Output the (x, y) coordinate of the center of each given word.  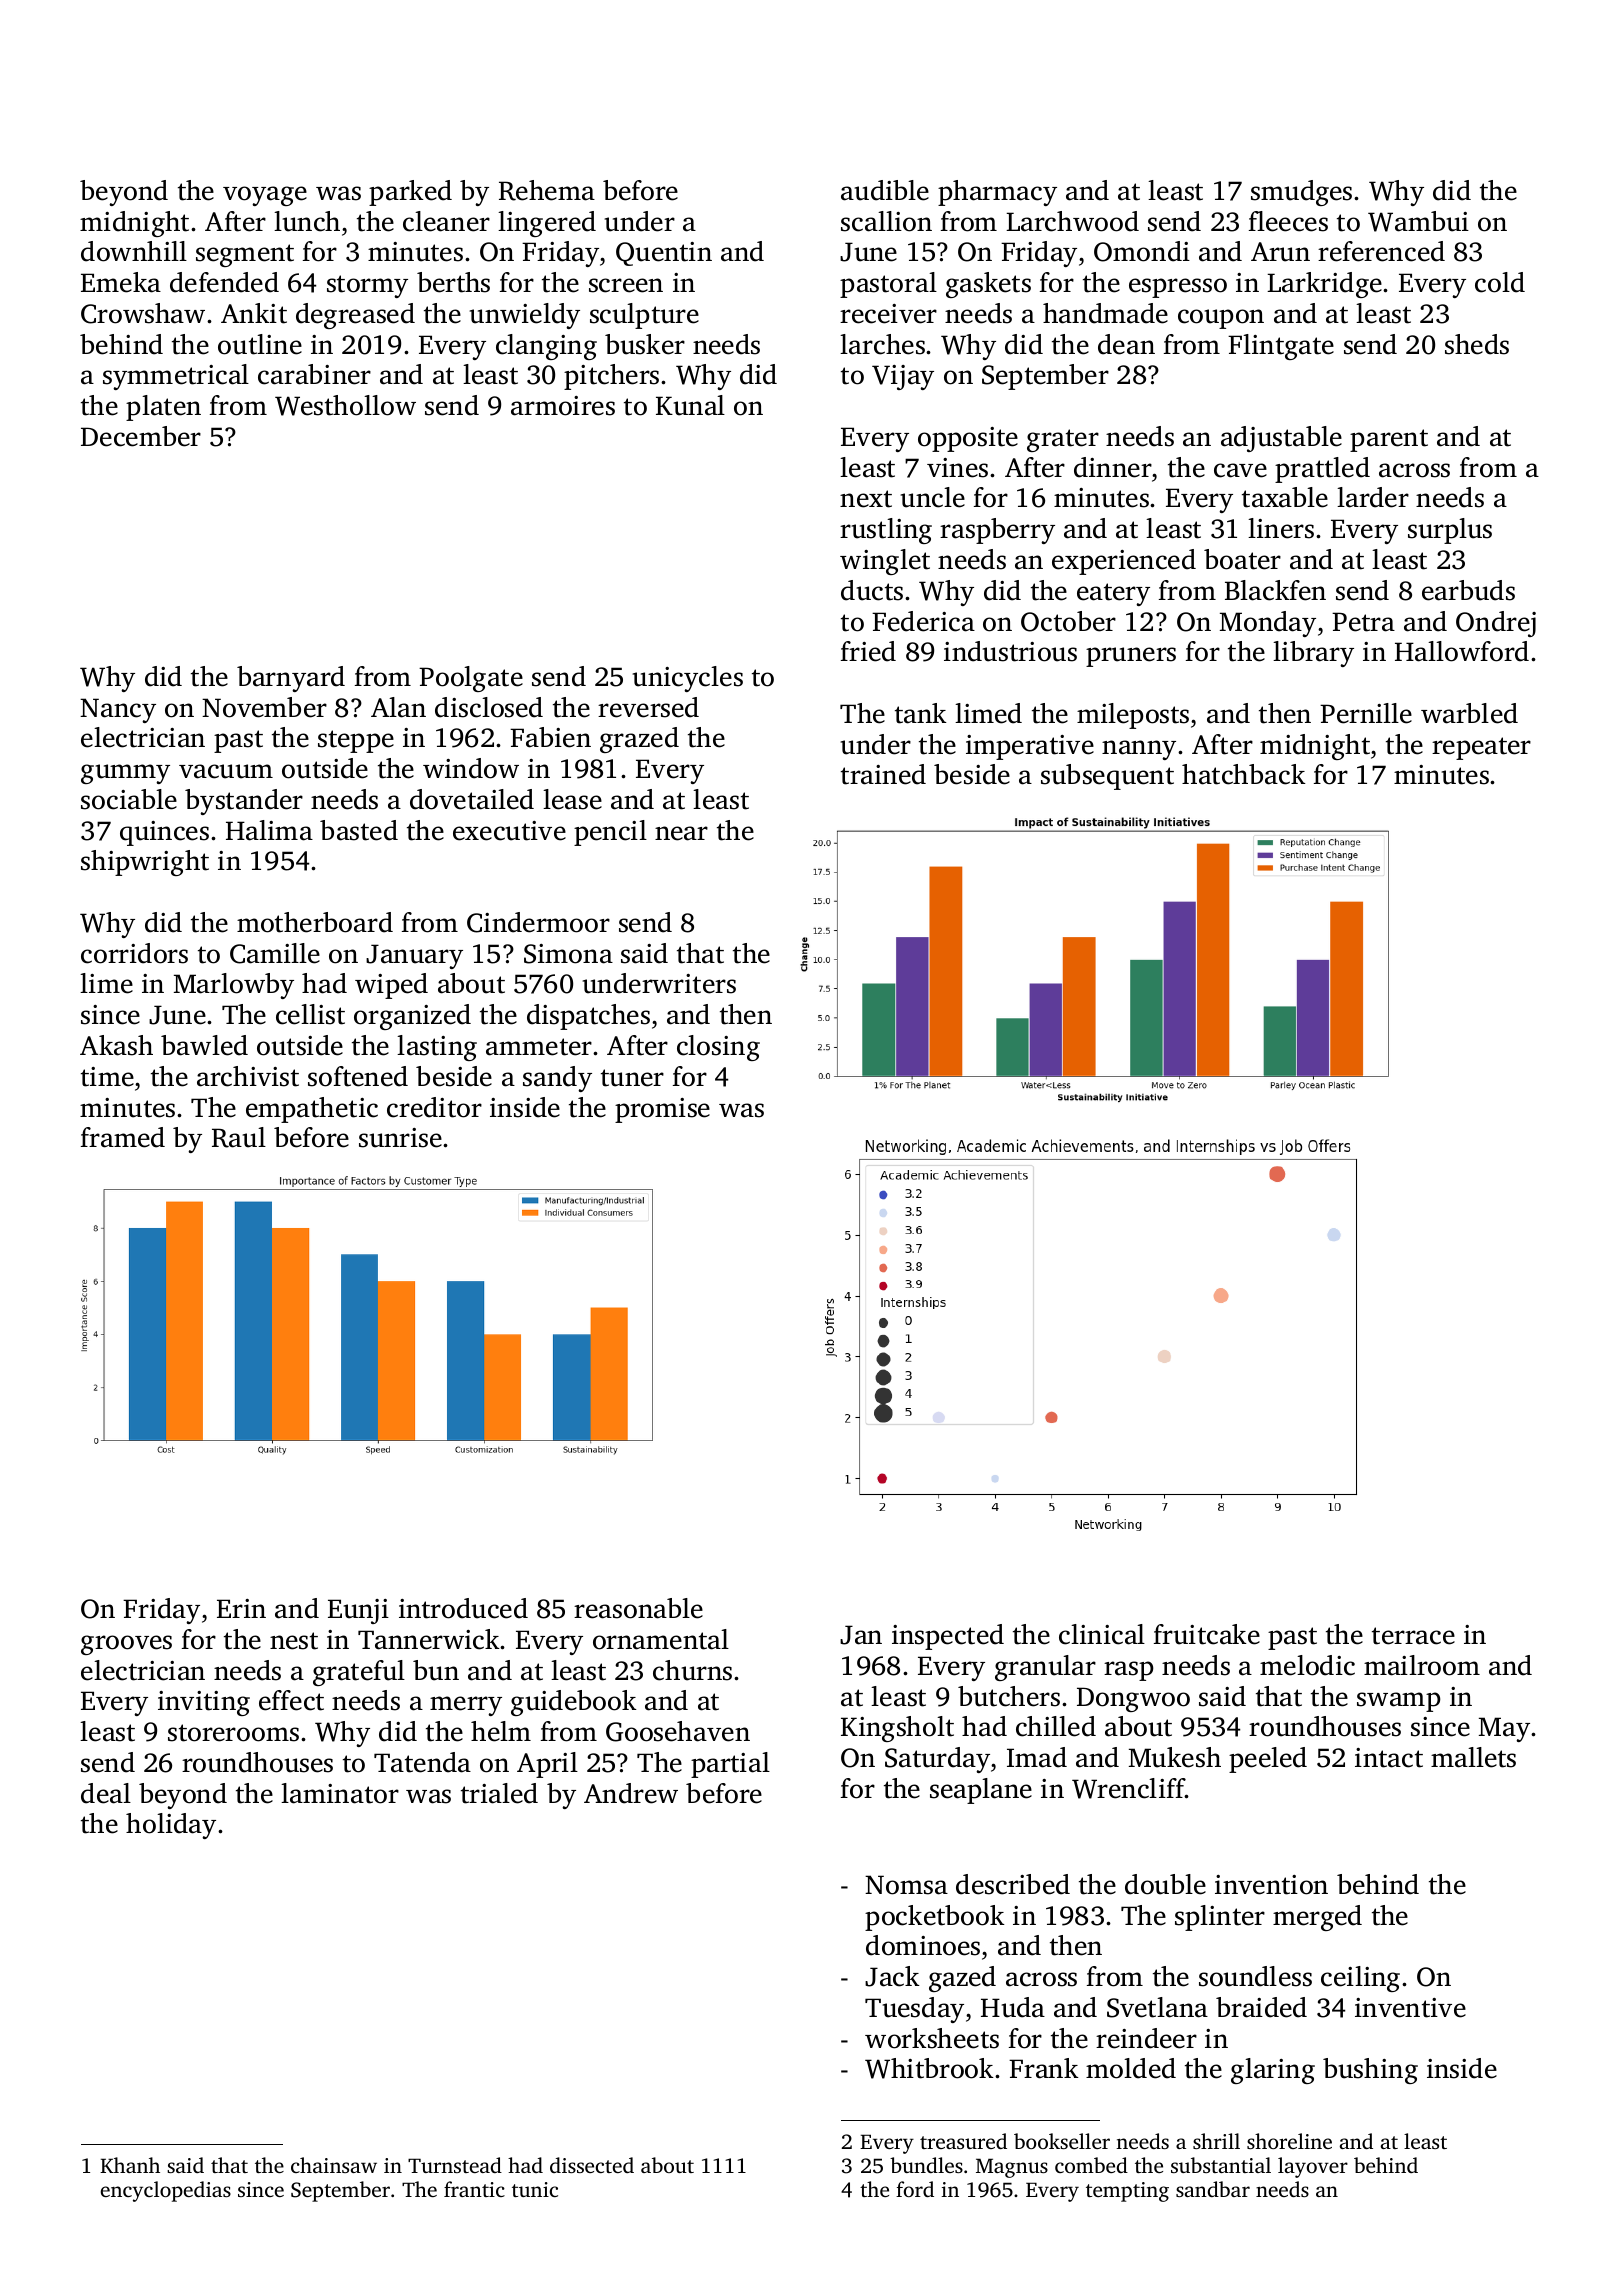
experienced (1124, 562)
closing (718, 1048)
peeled (1268, 1760)
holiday (171, 1826)
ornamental (661, 1639)
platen (163, 408)
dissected (592, 2165)
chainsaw (334, 2165)
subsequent (1107, 777)
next (866, 499)
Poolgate (471, 679)
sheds (1477, 344)
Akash (116, 1045)
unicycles (688, 679)
